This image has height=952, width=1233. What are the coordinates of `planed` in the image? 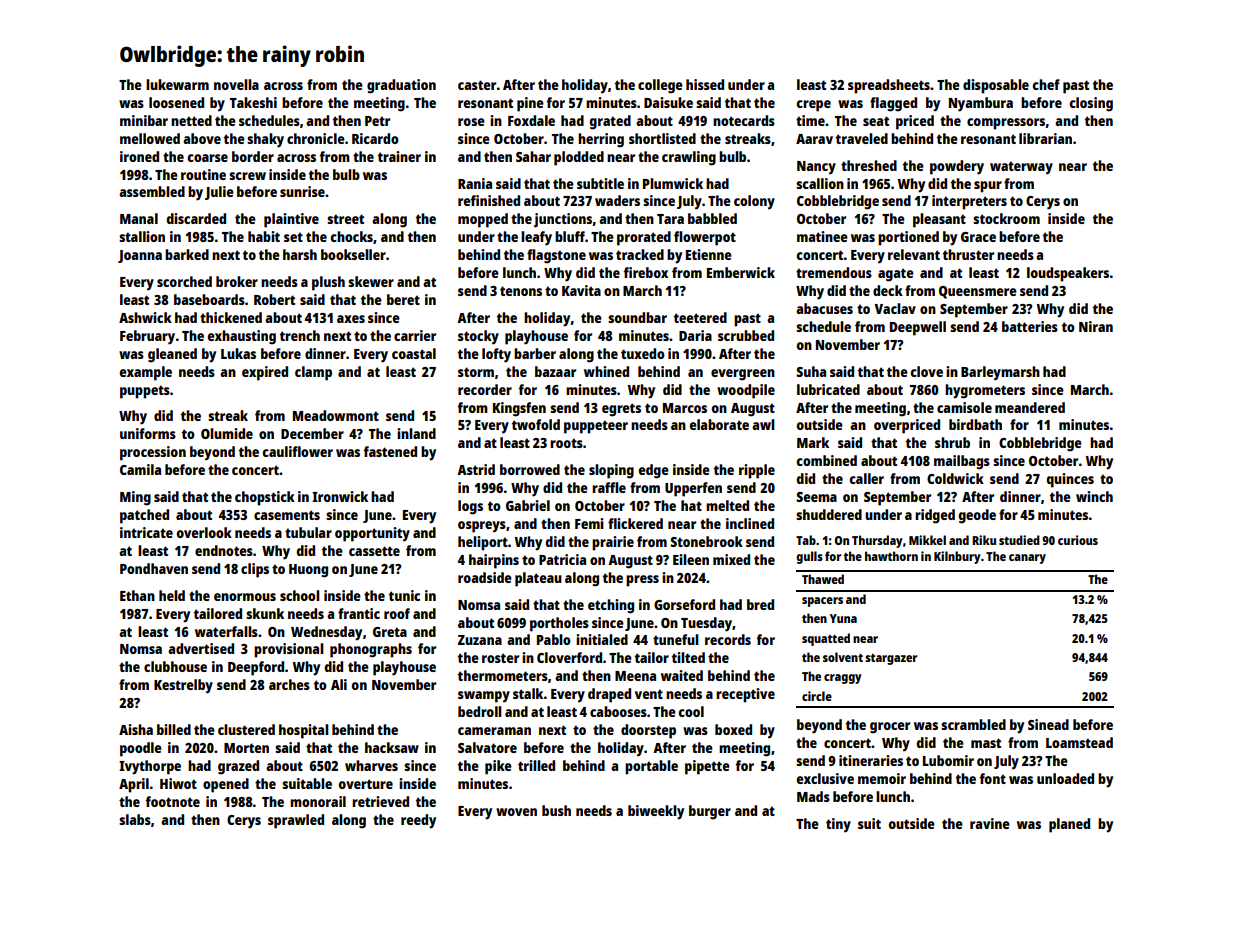 It's located at (1069, 825).
